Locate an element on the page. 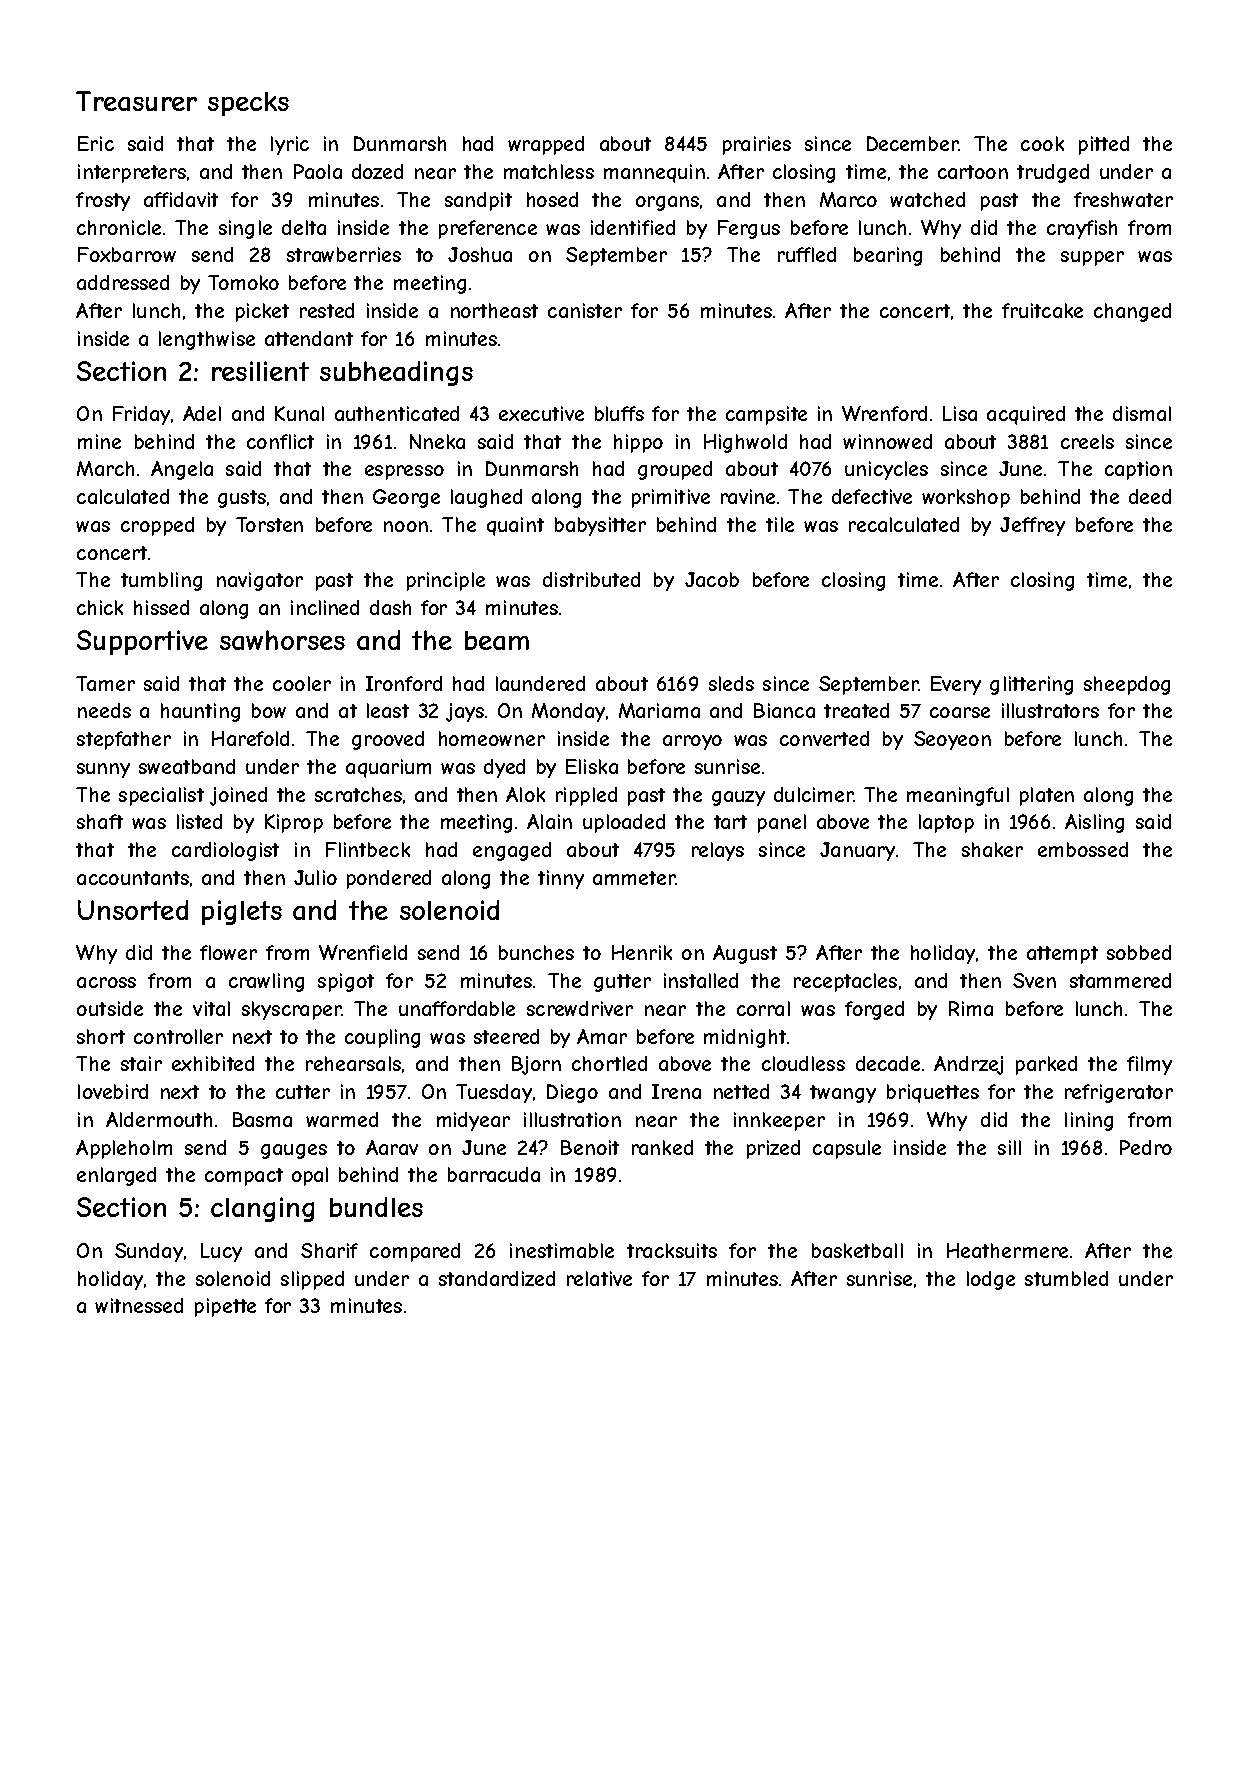 Image resolution: width=1249 pixels, height=1766 pixels. Treasurer is located at coordinates (136, 101).
